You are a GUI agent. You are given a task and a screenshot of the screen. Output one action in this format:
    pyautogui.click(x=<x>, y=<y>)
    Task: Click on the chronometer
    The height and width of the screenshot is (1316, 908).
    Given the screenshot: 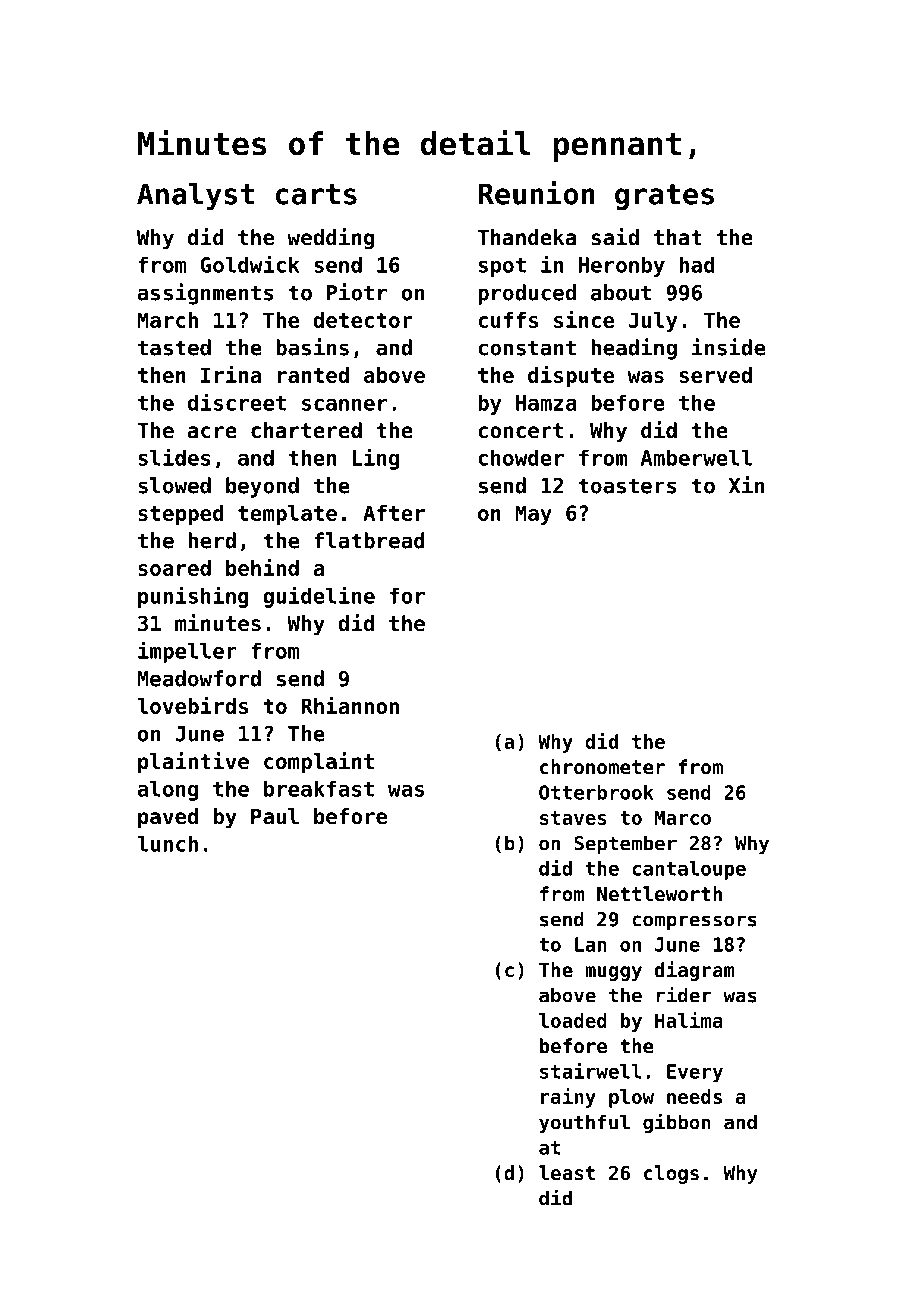 What is the action you would take?
    pyautogui.click(x=602, y=766)
